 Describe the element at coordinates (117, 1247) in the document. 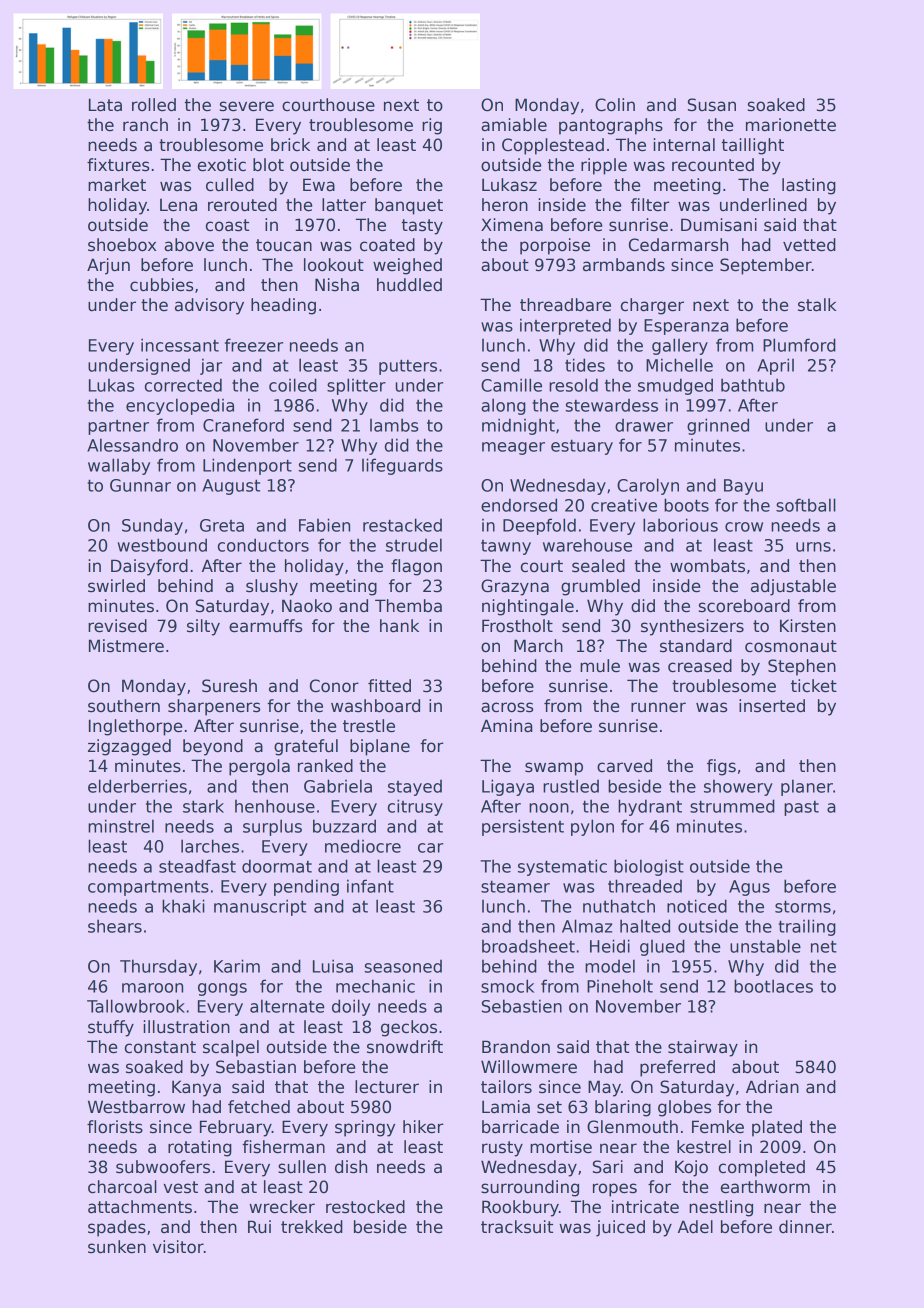

I see `sunken` at that location.
